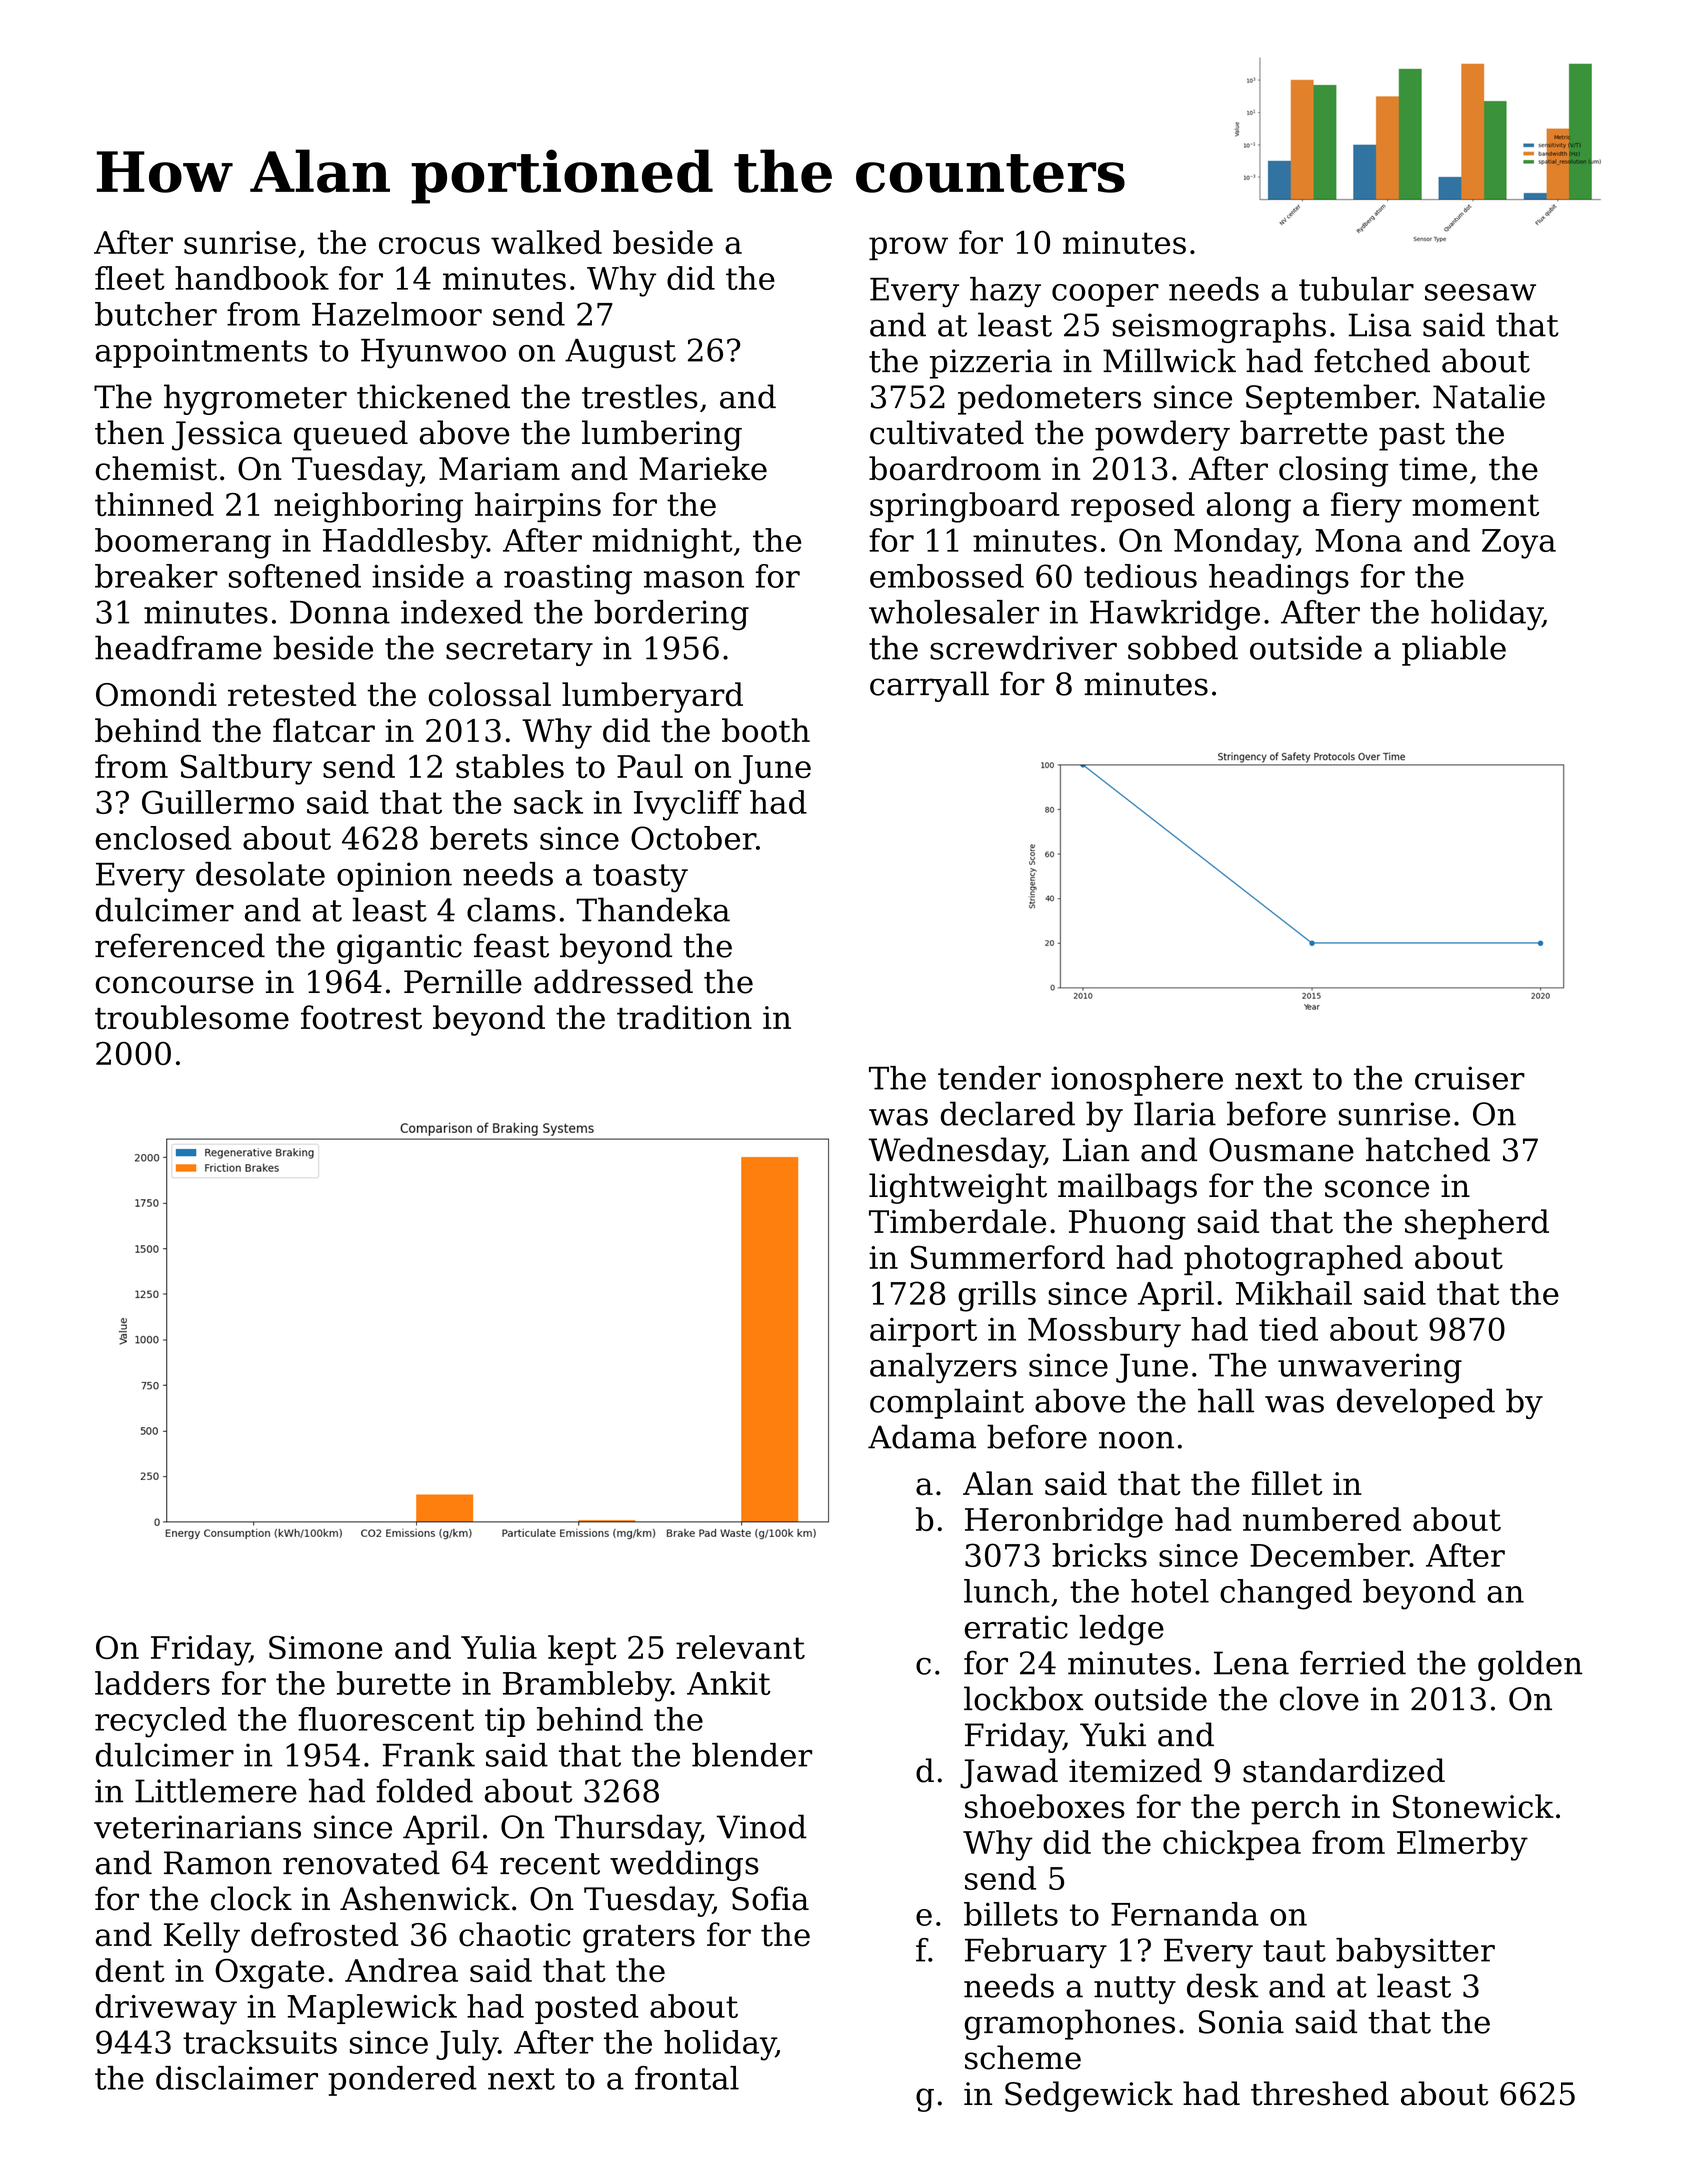 The height and width of the page is (2178, 1683). Describe the element at coordinates (947, 576) in the page. I see `embossed` at that location.
